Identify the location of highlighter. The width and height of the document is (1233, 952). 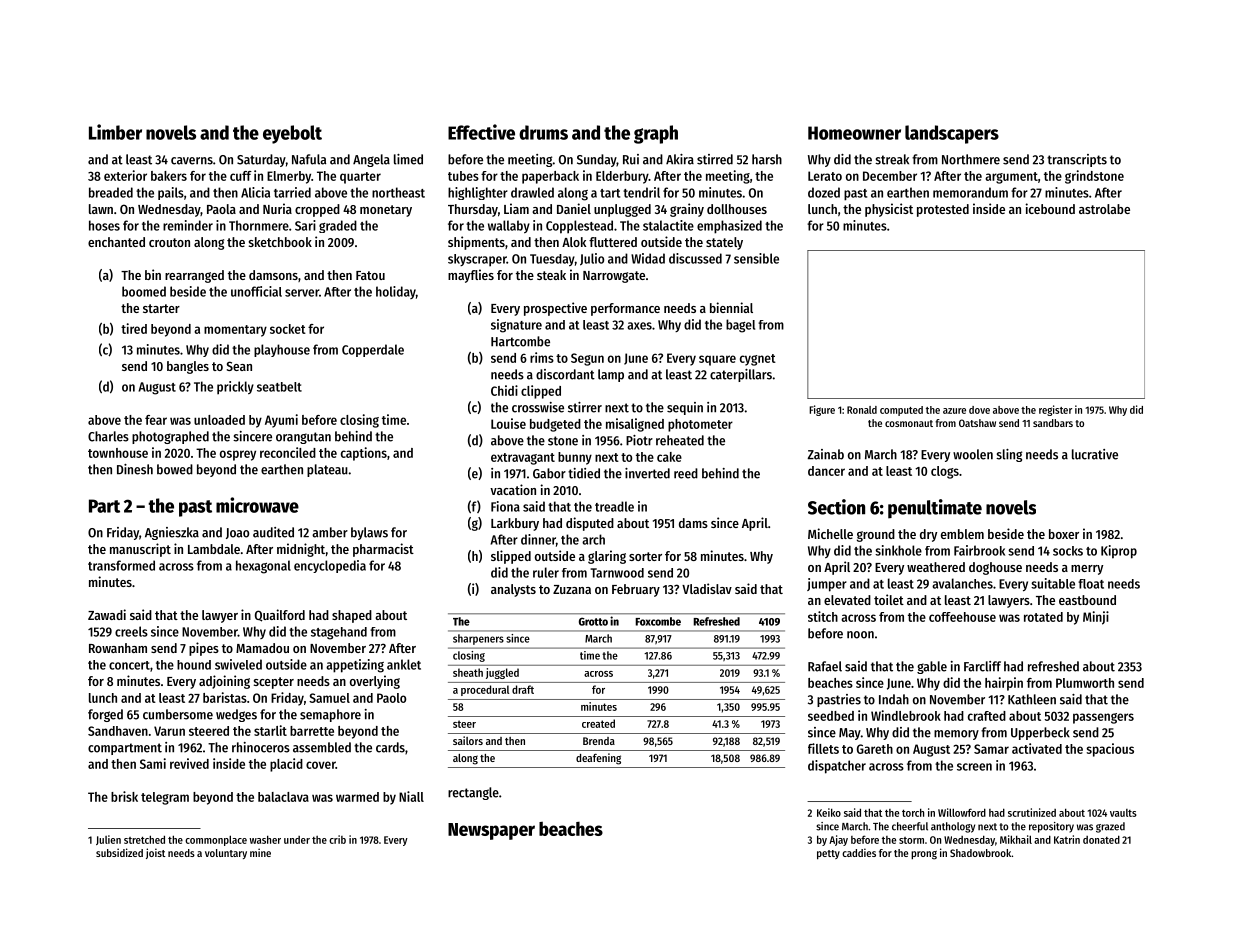
(478, 193).
